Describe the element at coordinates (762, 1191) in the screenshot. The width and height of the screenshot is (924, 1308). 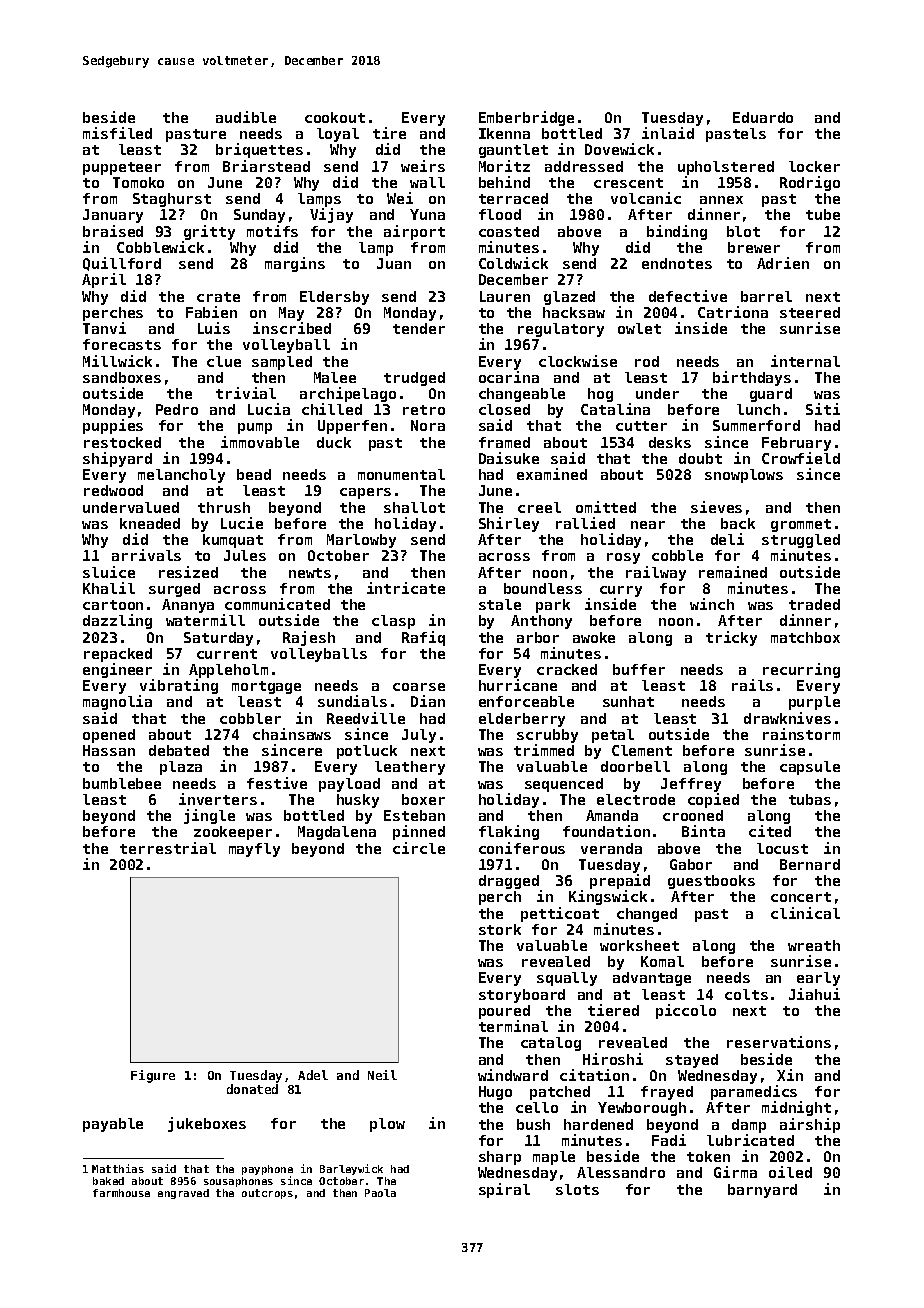
I see `barnyard` at that location.
